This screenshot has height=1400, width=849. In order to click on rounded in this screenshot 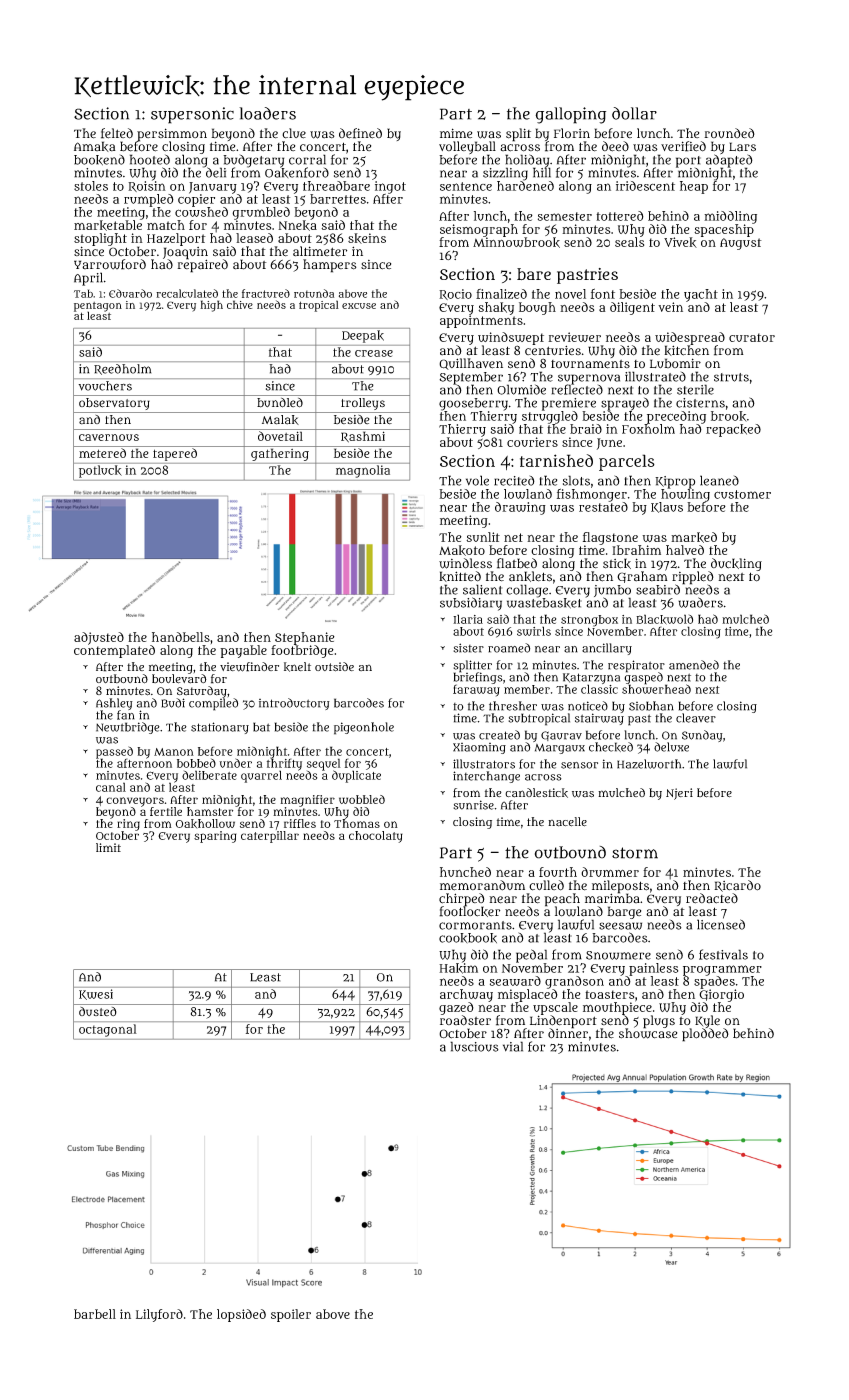, I will do `click(729, 133)`.
